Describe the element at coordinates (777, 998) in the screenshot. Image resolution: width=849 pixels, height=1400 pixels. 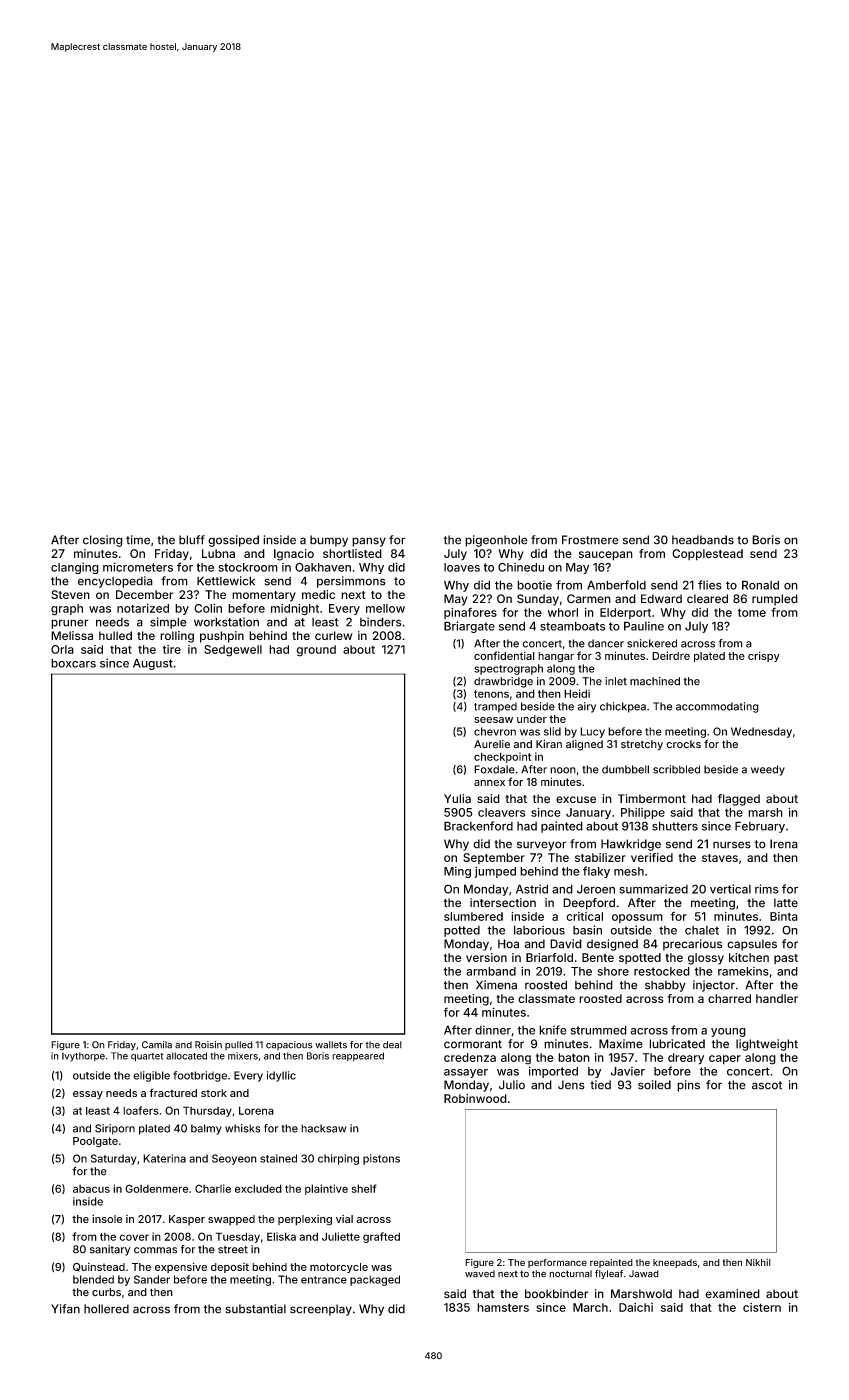
I see `handler` at that location.
